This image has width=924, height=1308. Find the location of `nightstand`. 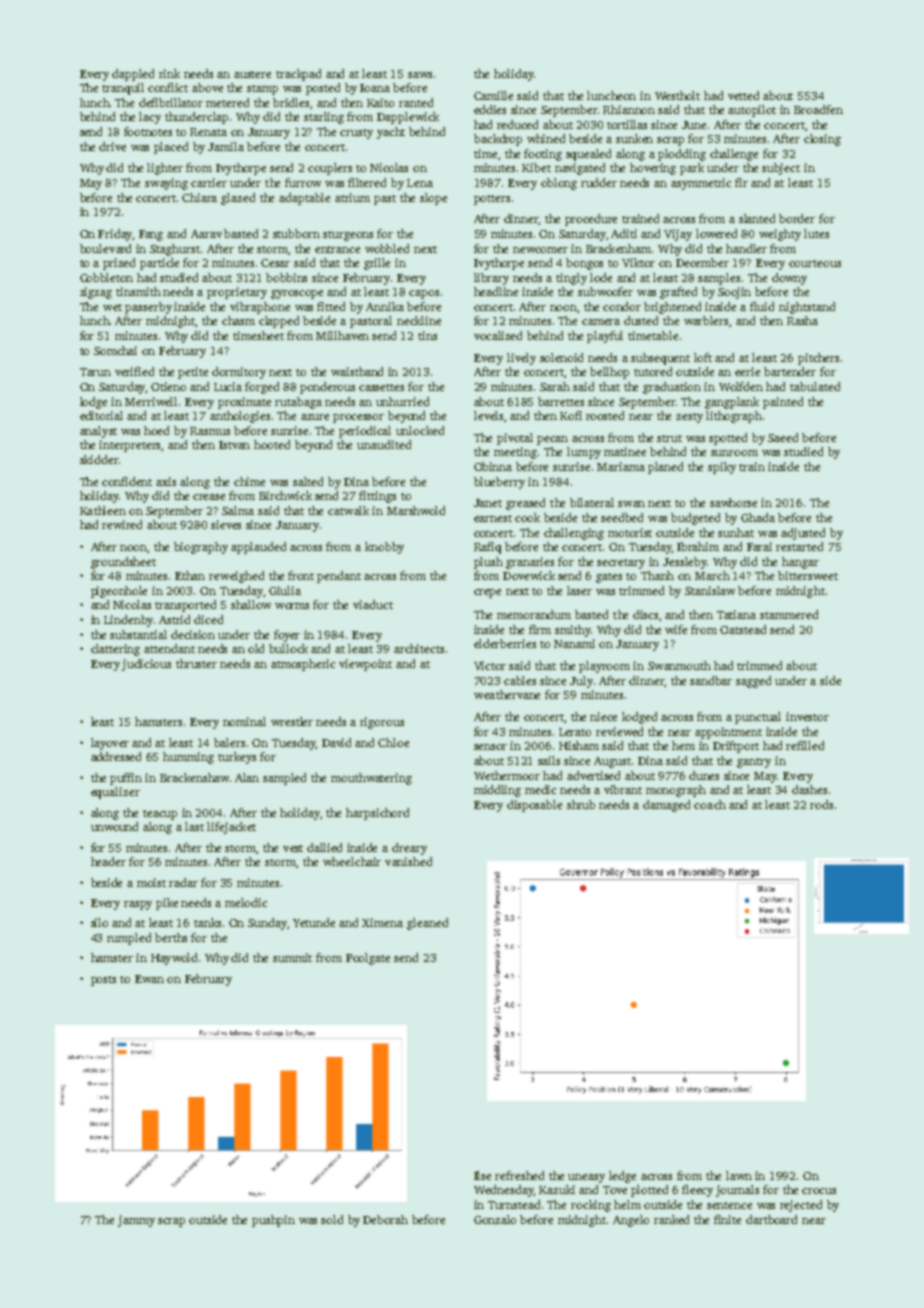

nightstand is located at coordinates (807, 308).
